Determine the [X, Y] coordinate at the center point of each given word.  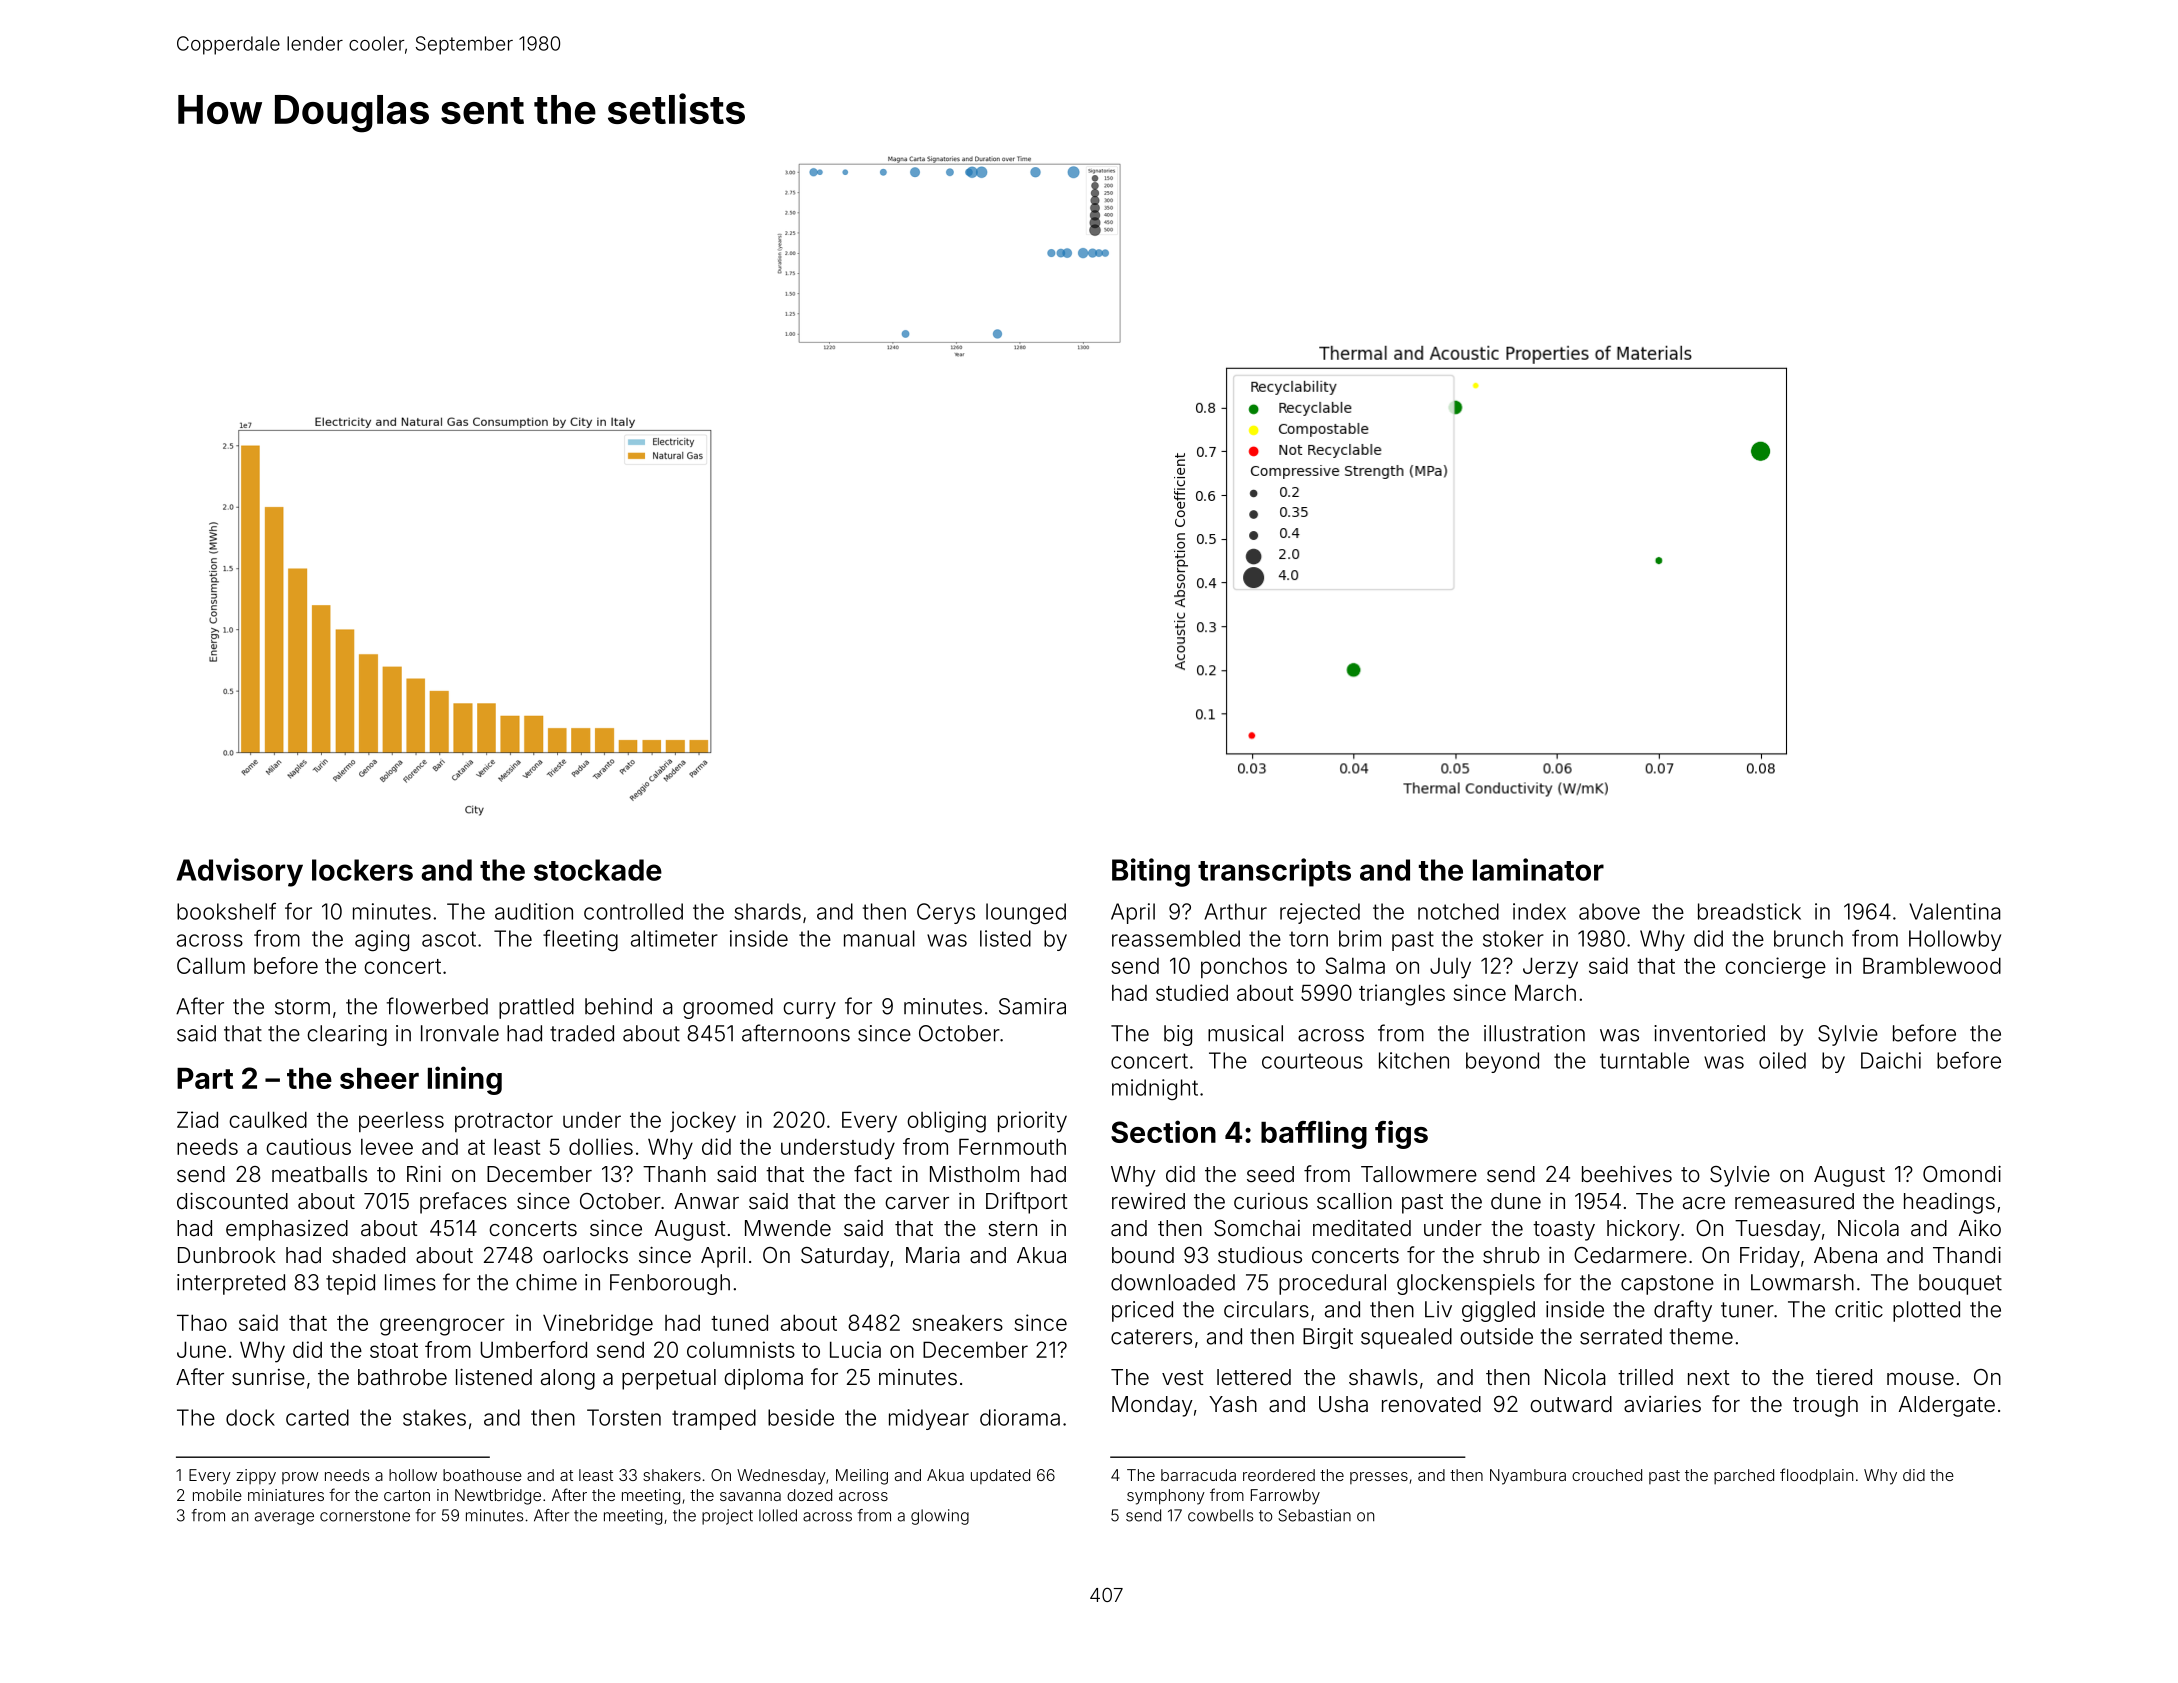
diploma [763, 1379]
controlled [633, 911]
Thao [202, 1322]
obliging [946, 1122]
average [284, 1518]
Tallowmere [1419, 1174]
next [1709, 1378]
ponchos [1244, 967]
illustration [1534, 1033]
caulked [268, 1119]
